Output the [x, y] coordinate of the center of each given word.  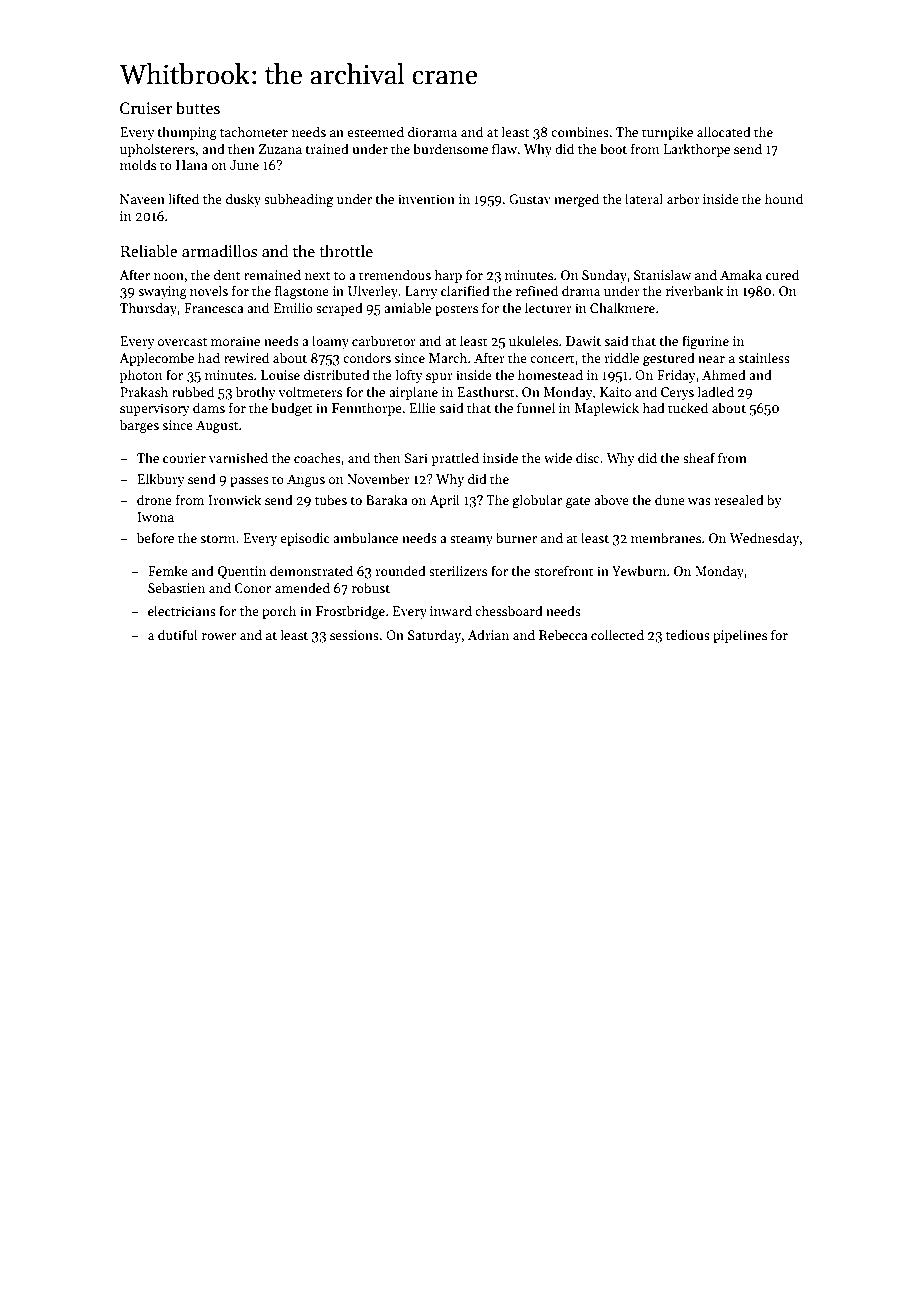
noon [169, 276]
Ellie [422, 407]
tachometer [254, 131]
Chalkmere [622, 307]
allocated [724, 131]
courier [184, 458]
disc [587, 457]
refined [537, 290]
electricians [182, 610]
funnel [536, 407]
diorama [432, 131]
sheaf [699, 457]
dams [209, 407]
